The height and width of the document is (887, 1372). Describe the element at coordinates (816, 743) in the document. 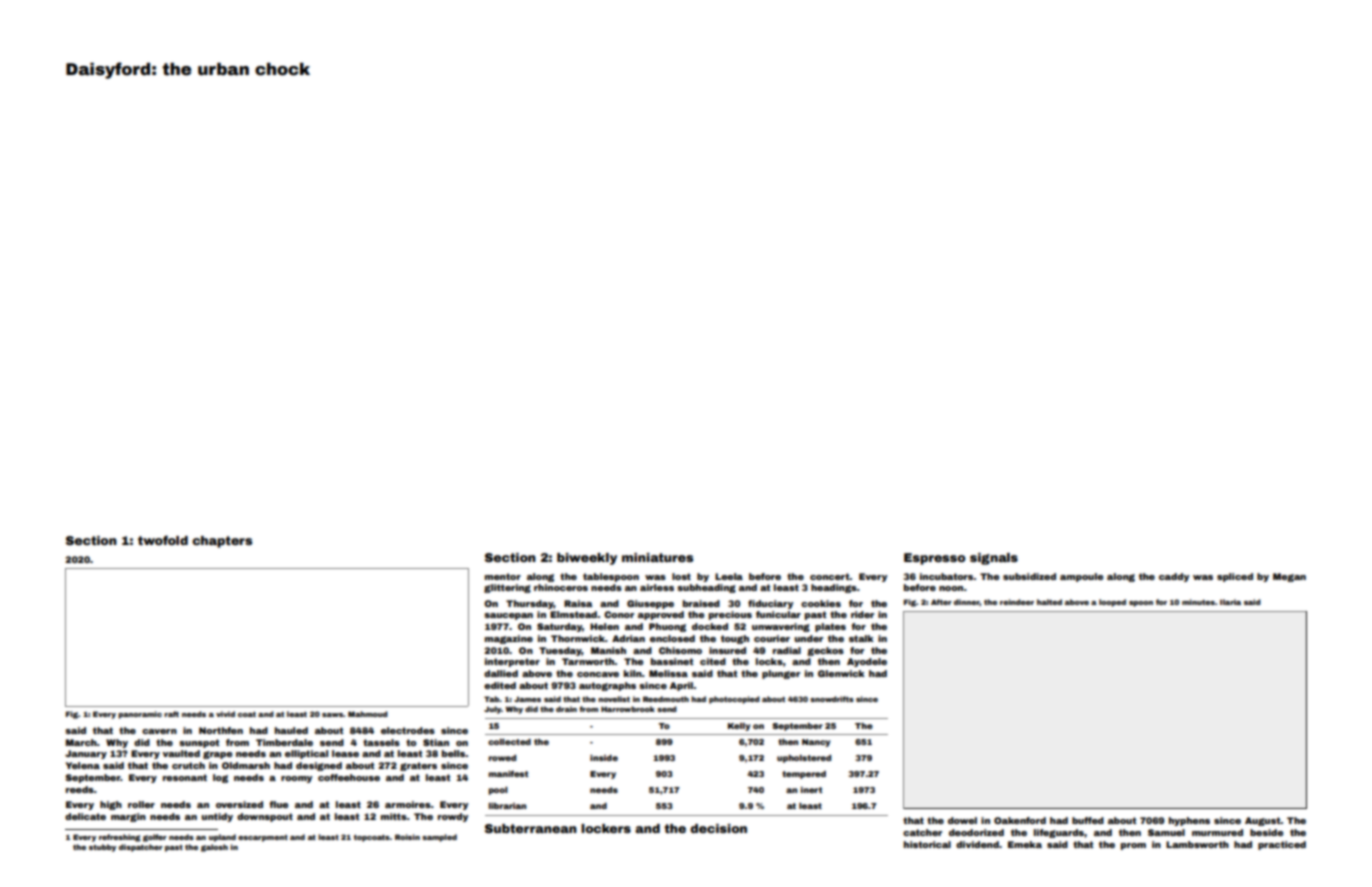

I see `Nancy` at that location.
